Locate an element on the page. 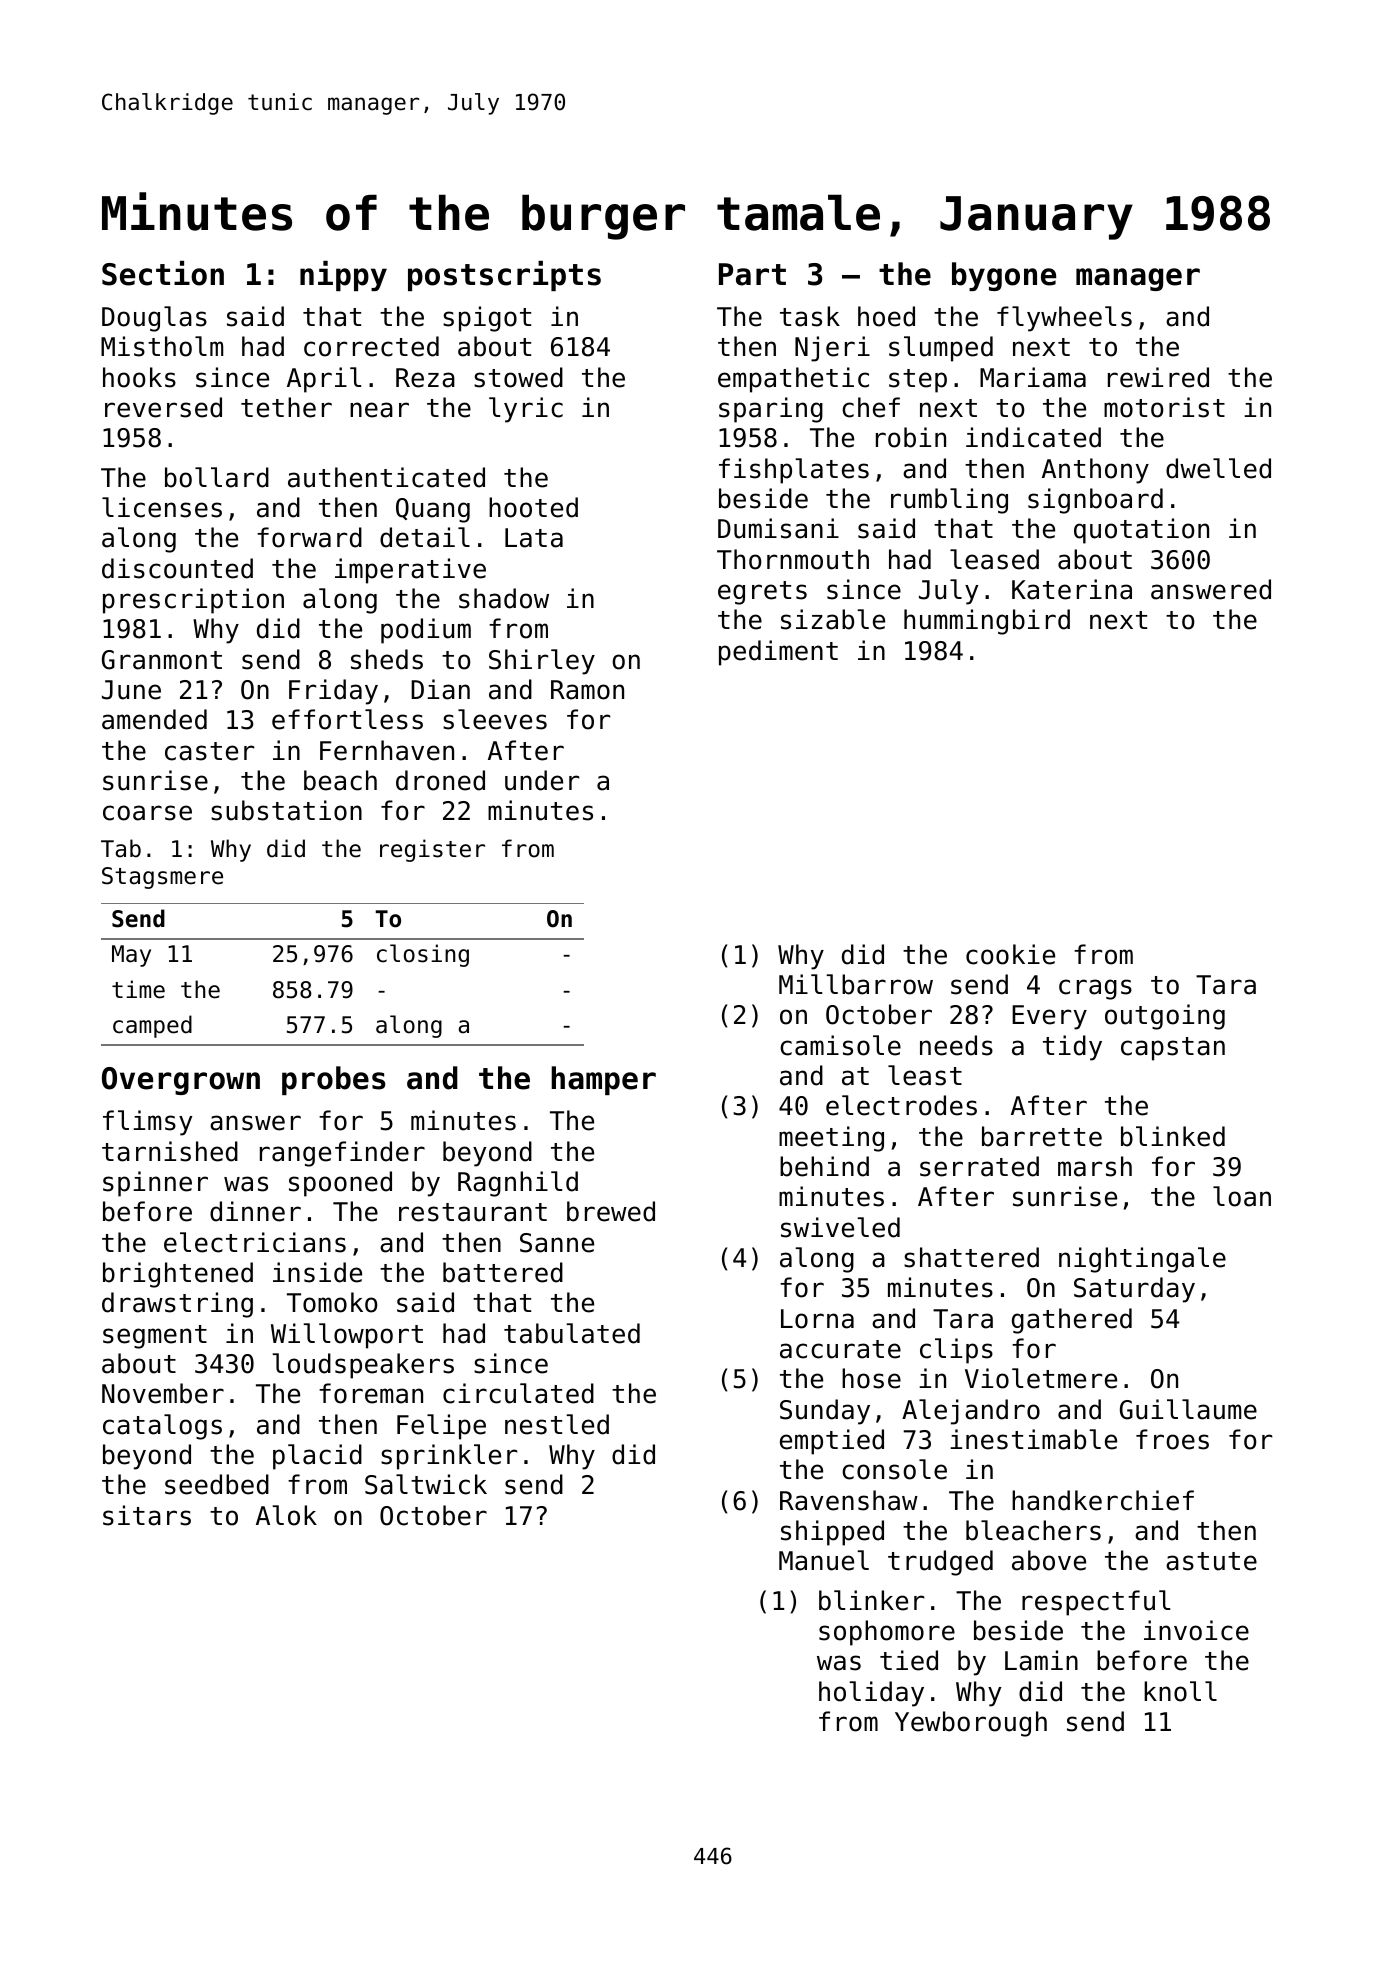  handkerchief is located at coordinates (1103, 1500).
